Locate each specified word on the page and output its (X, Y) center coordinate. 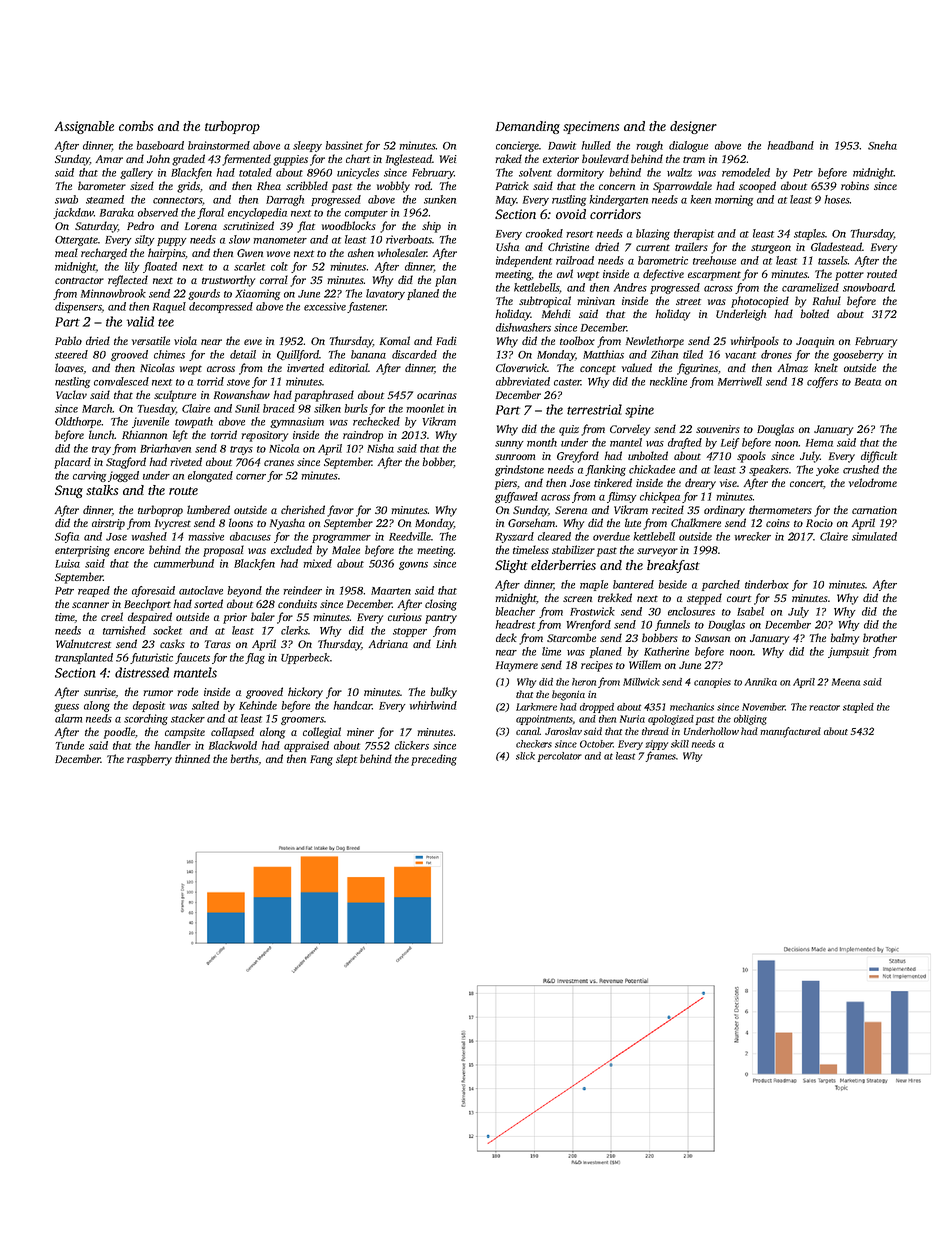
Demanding (528, 127)
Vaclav (71, 394)
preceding (434, 760)
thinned (192, 758)
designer (693, 127)
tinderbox (767, 584)
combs (136, 126)
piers (506, 484)
